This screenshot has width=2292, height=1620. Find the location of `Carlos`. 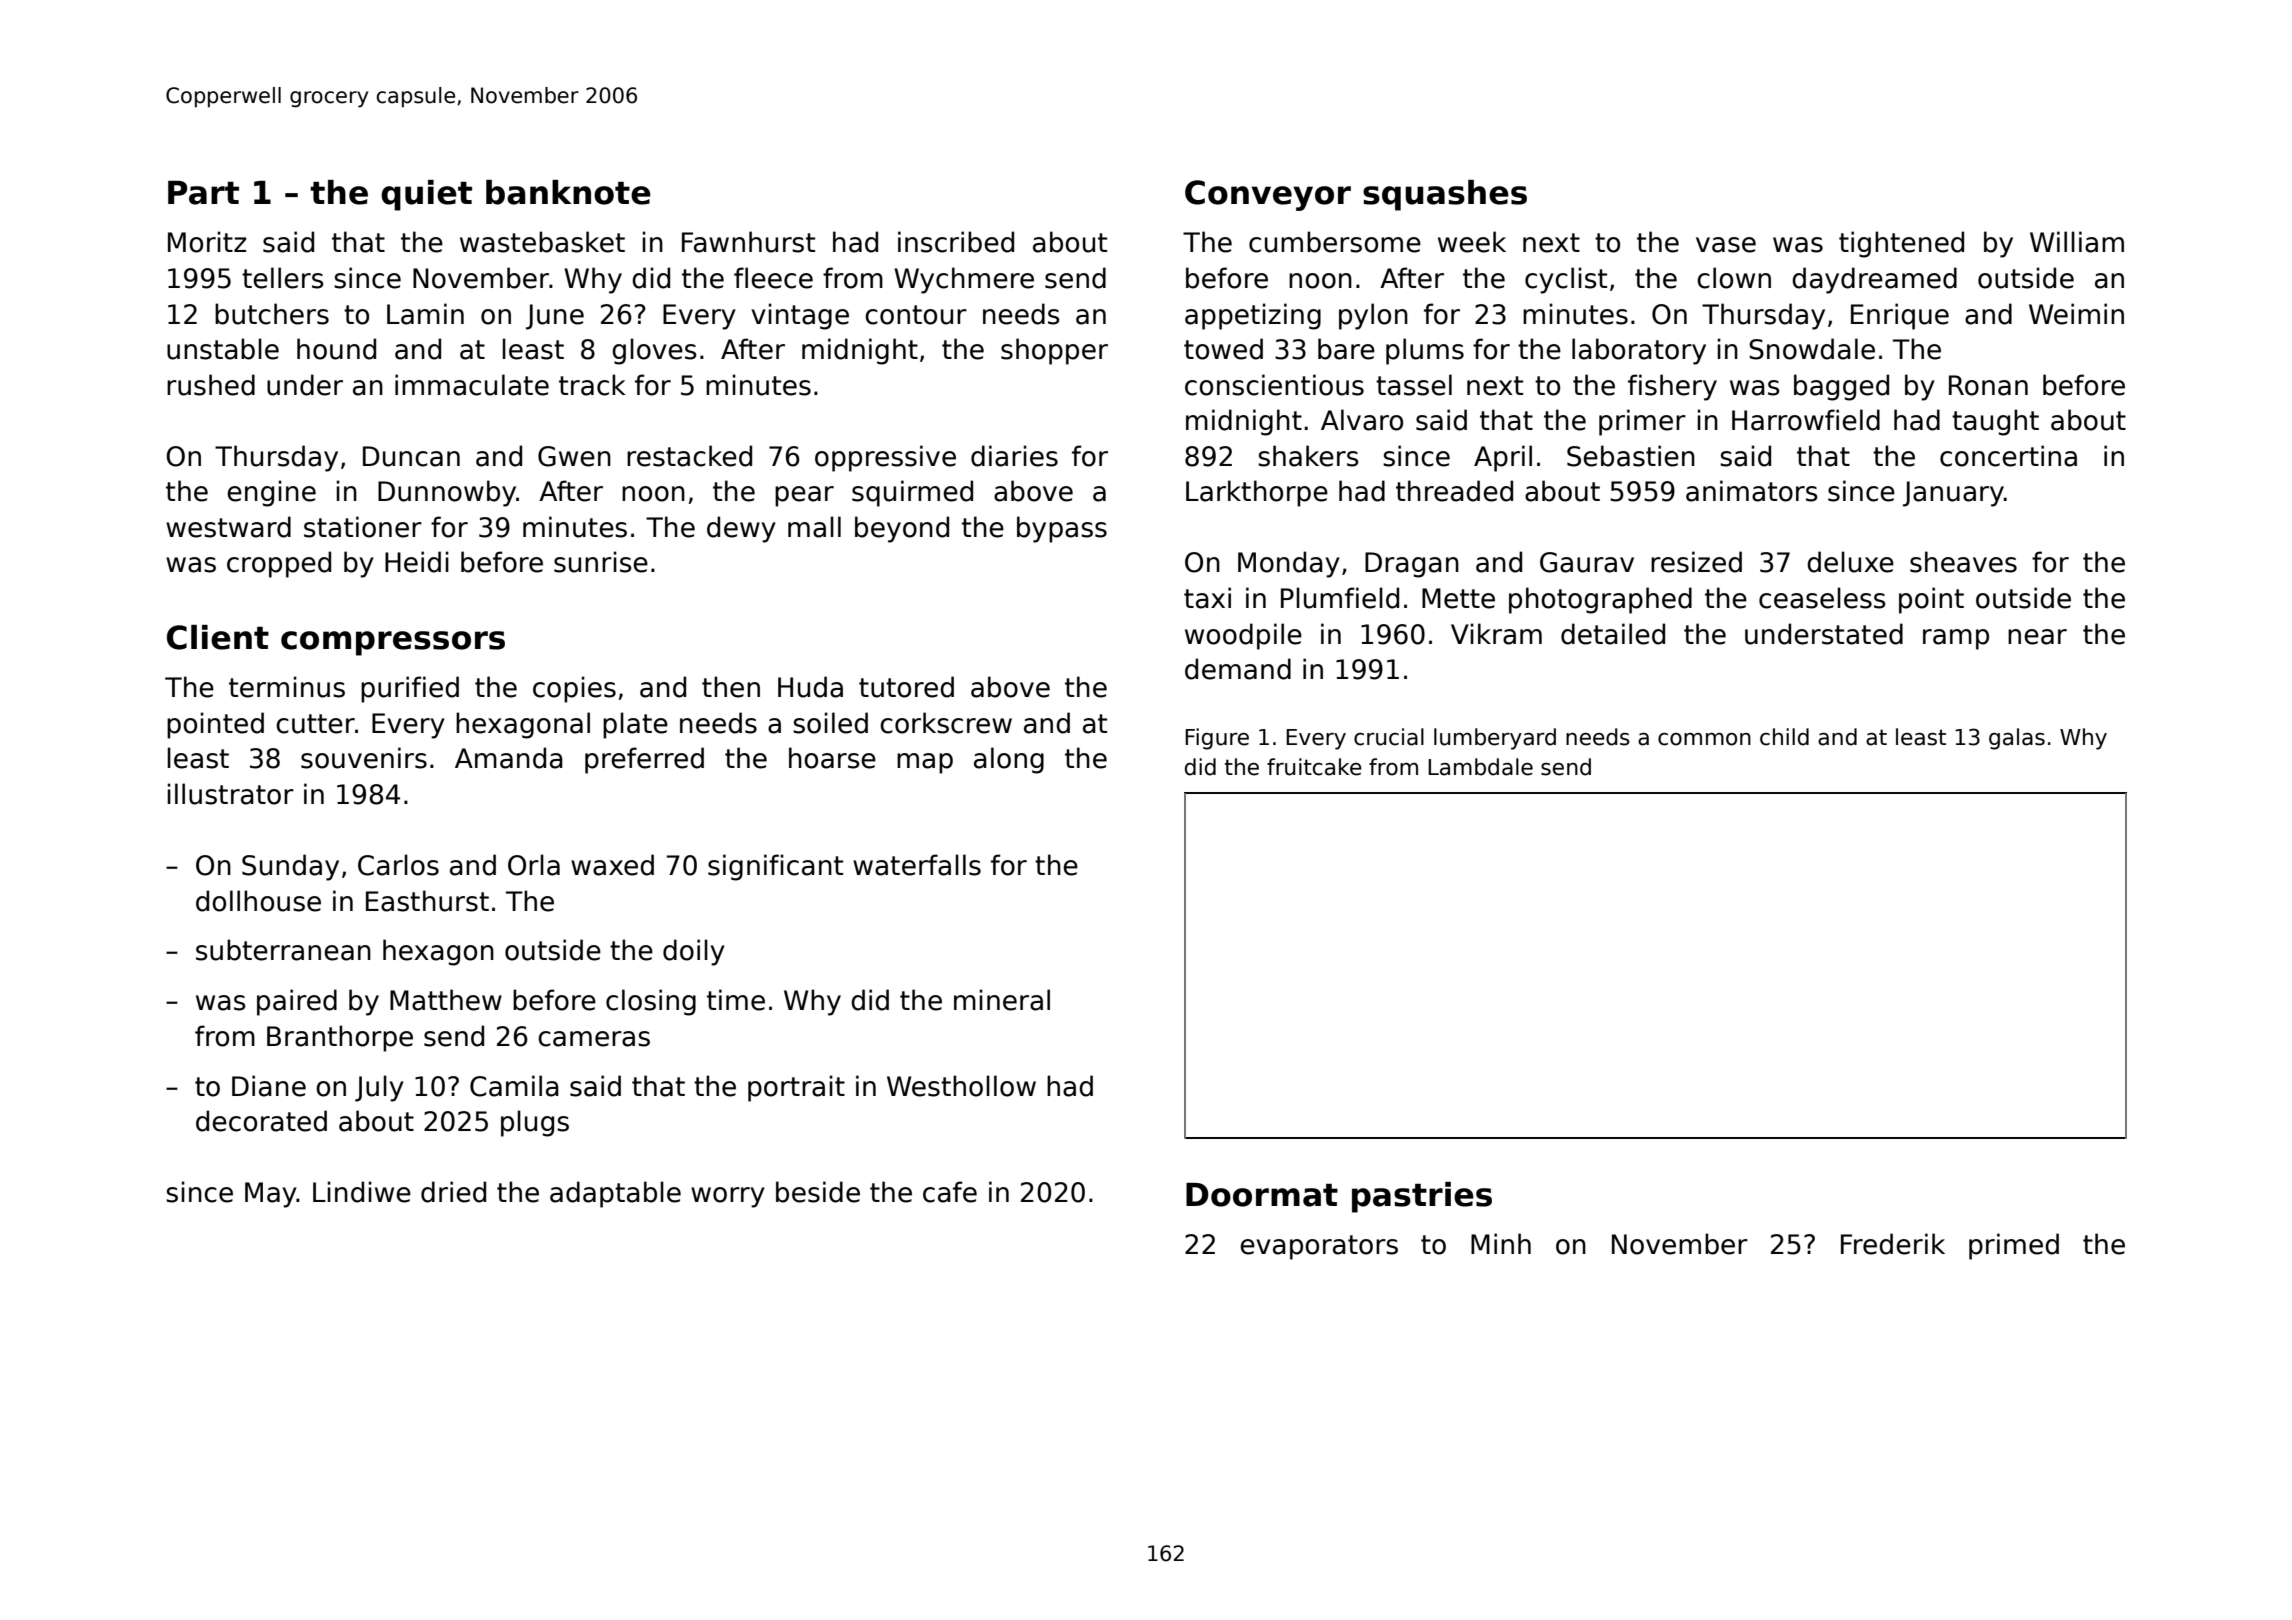

Carlos is located at coordinates (398, 865).
